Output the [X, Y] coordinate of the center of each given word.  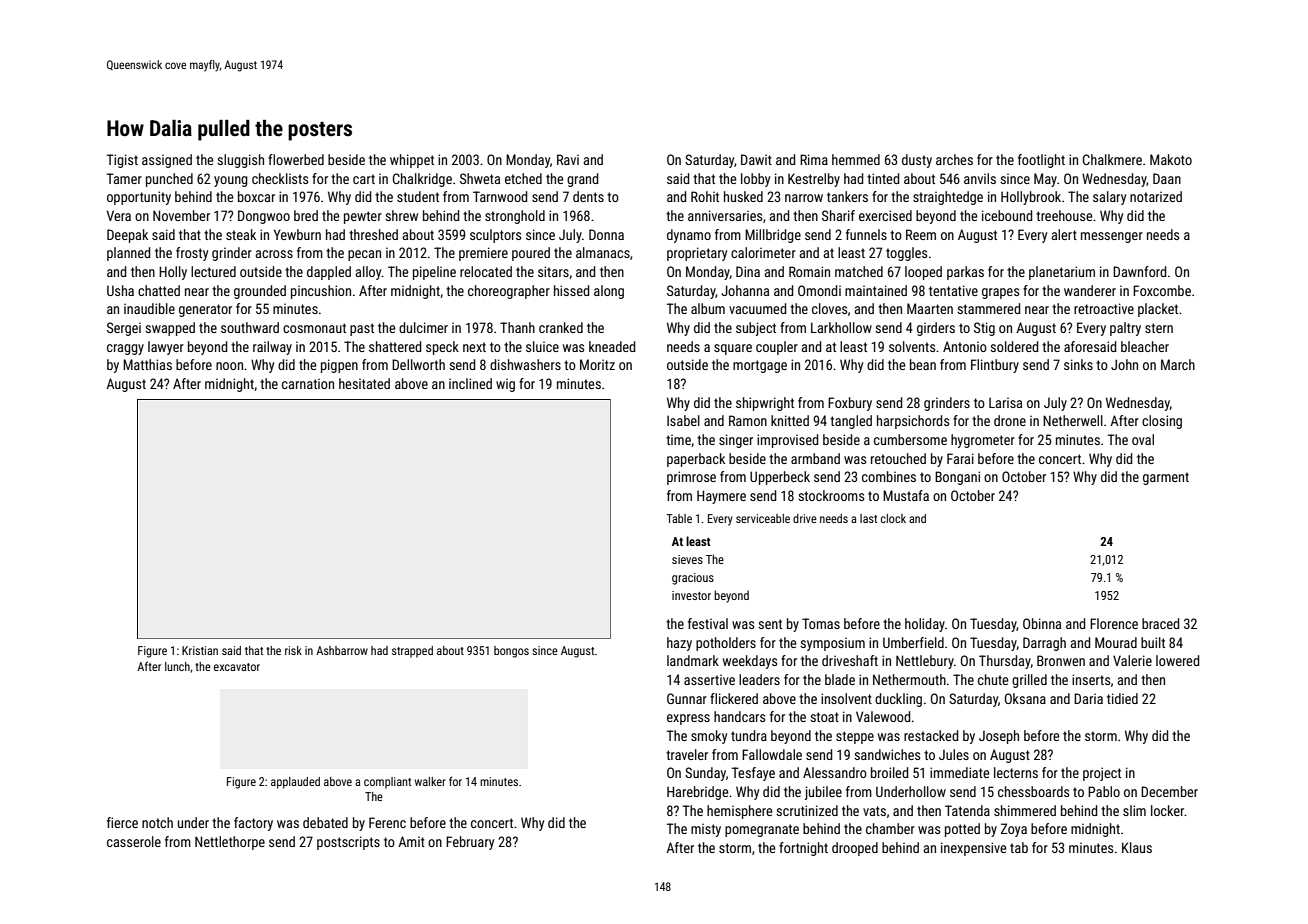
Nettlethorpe [230, 843]
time [678, 440]
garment [1166, 478]
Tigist [122, 161]
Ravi [568, 159]
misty [706, 830]
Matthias [147, 364]
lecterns [1016, 772]
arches [954, 159]
